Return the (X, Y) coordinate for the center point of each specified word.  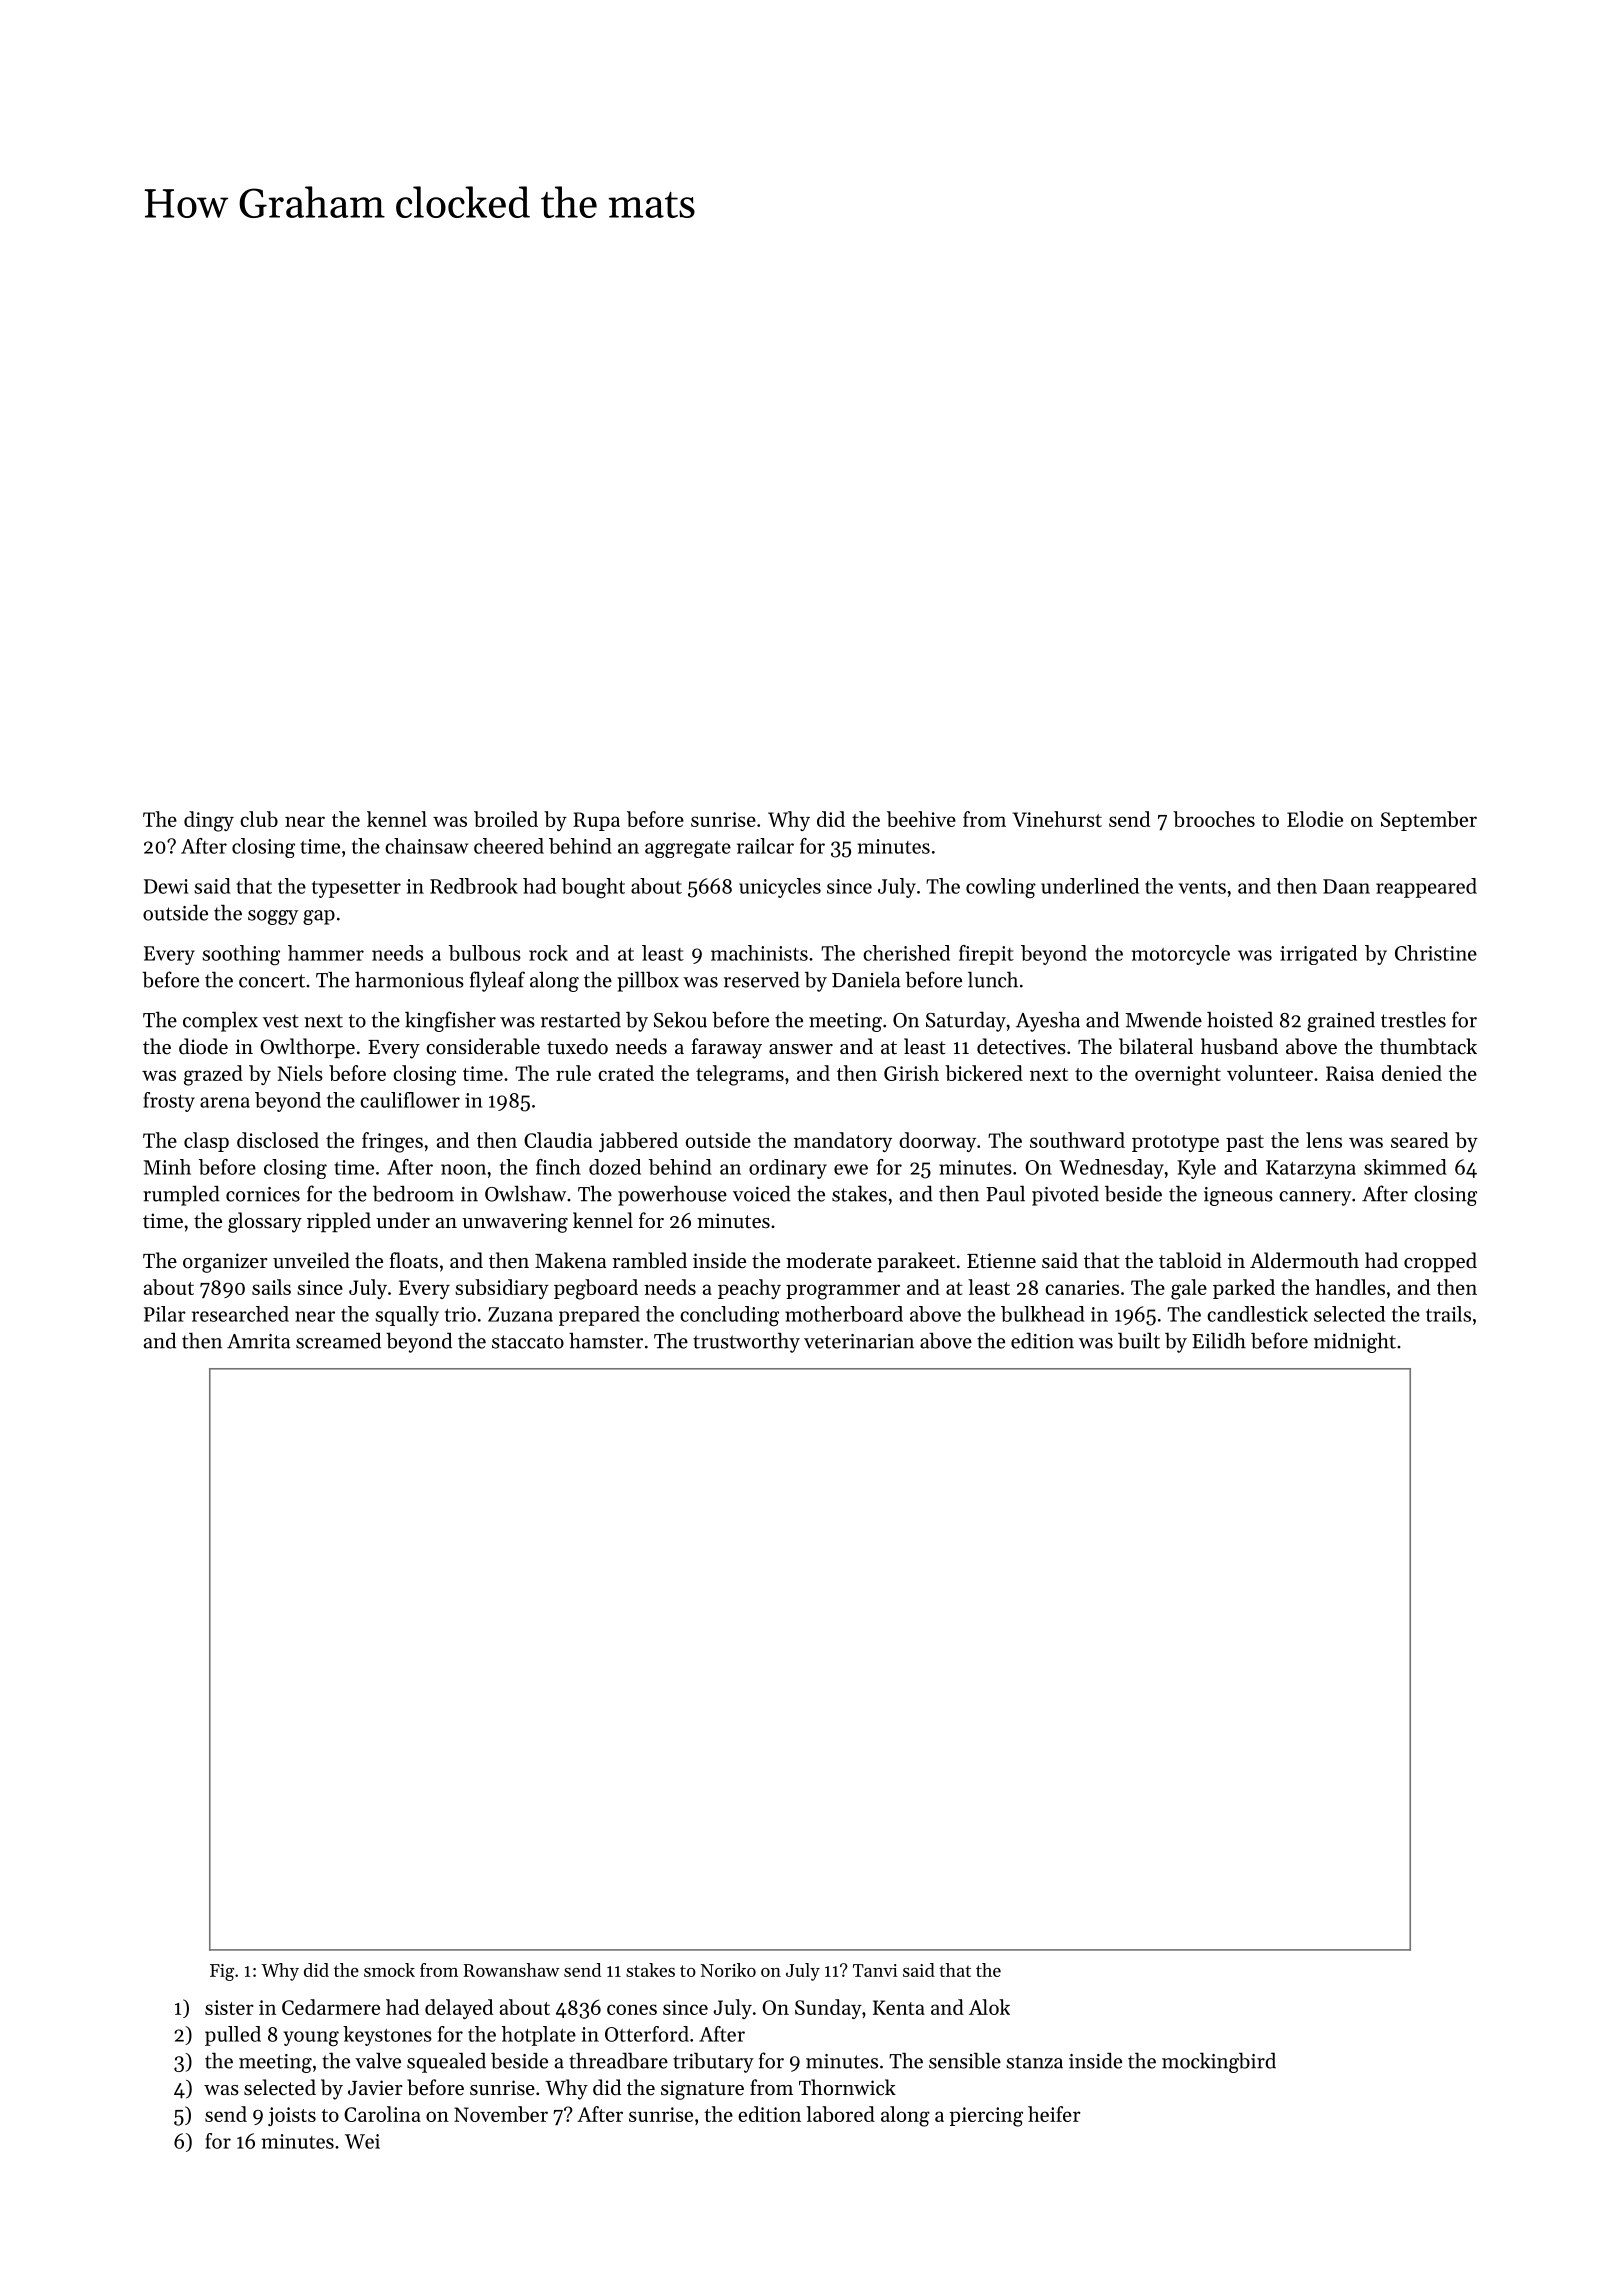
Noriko (728, 1970)
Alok (989, 2007)
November (501, 2114)
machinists (759, 953)
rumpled (181, 1195)
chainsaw (426, 846)
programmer (843, 1292)
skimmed (1405, 1167)
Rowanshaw (511, 1970)
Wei (362, 2141)
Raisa (1350, 1073)
